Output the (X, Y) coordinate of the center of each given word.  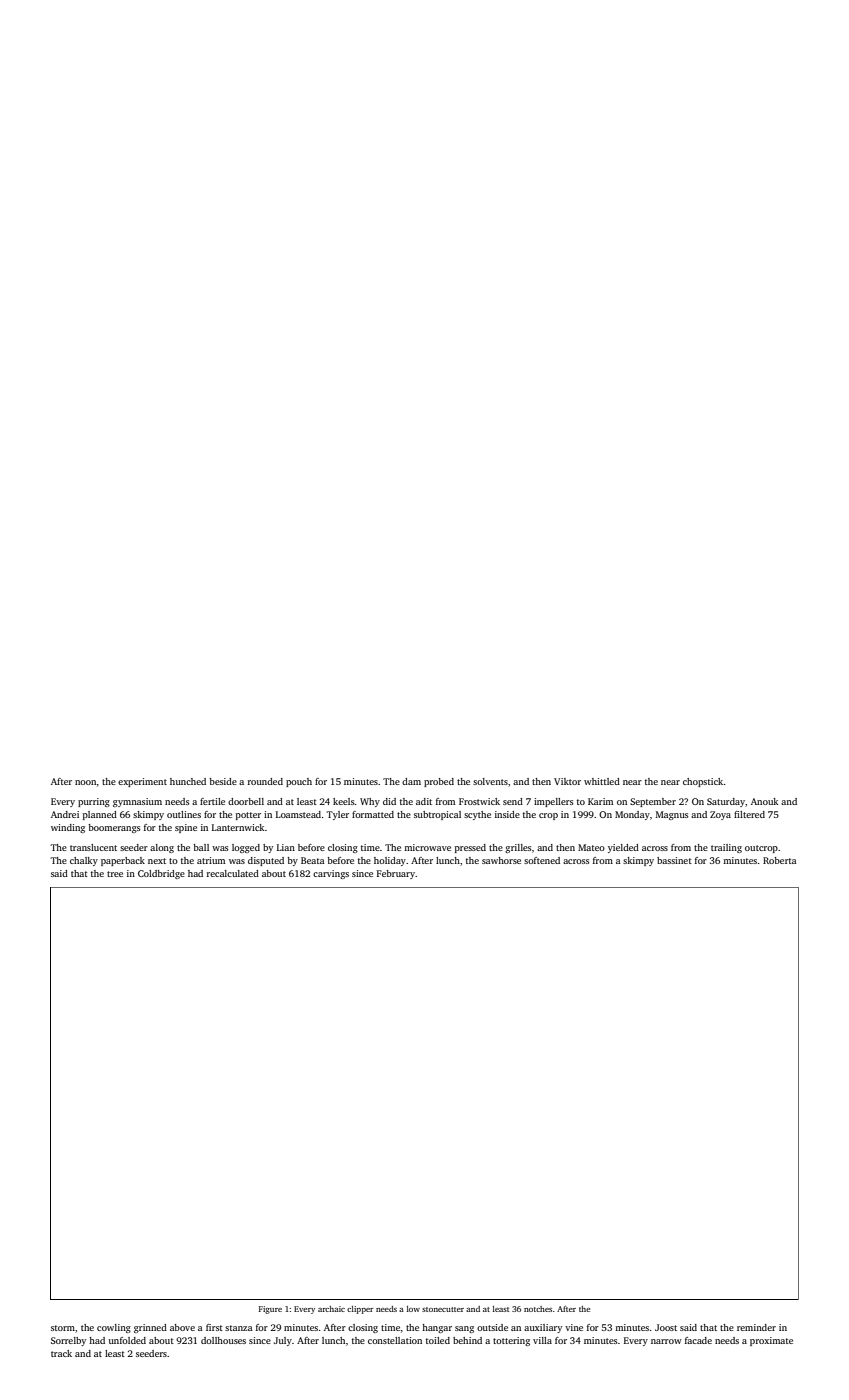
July (283, 1341)
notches (538, 1309)
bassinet (674, 860)
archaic (331, 1309)
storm (63, 1328)
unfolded (127, 1340)
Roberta (780, 860)
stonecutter (443, 1309)
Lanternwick (238, 827)
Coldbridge (161, 874)
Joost (666, 1327)
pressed (470, 848)
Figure (270, 1310)
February (396, 874)
